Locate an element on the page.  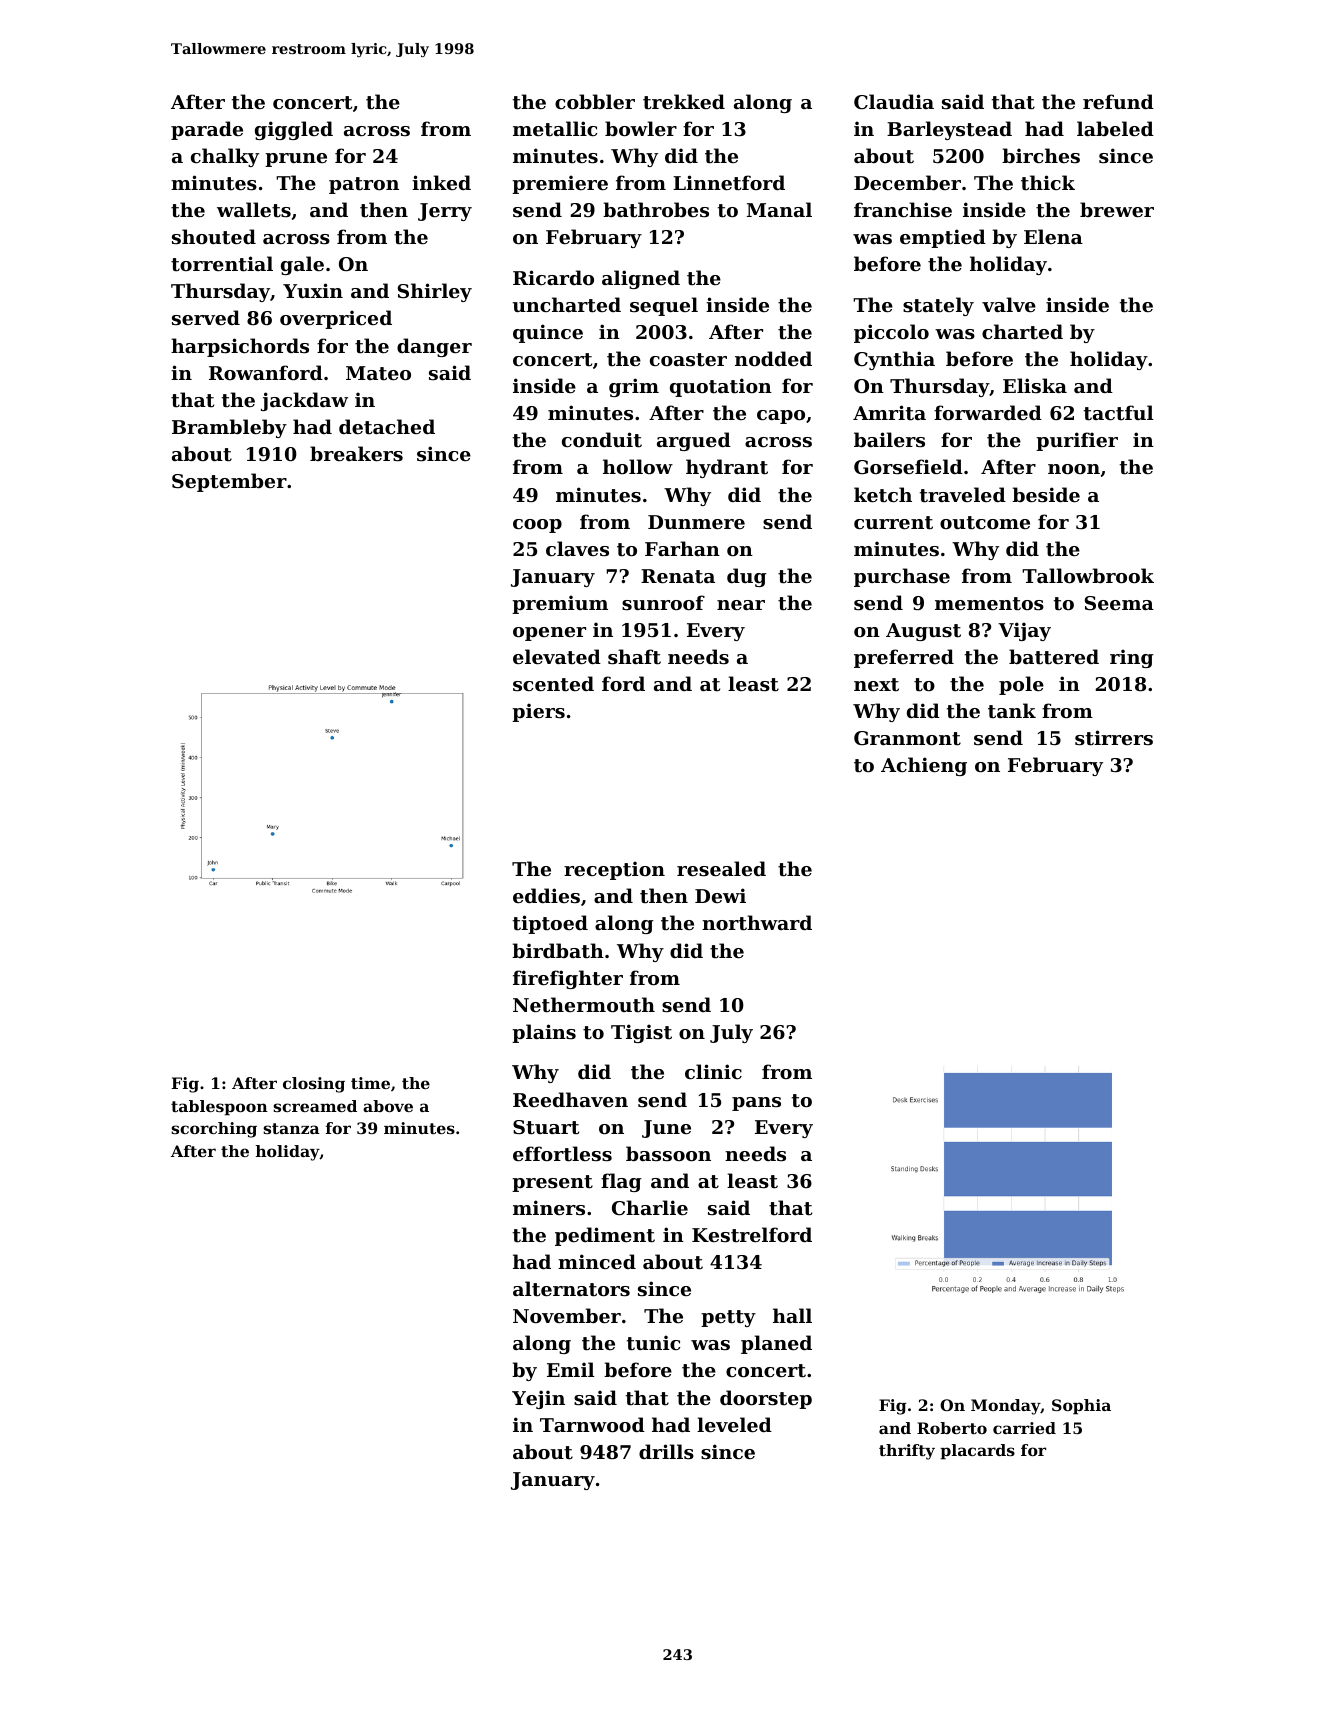
piers is located at coordinates (538, 712).
